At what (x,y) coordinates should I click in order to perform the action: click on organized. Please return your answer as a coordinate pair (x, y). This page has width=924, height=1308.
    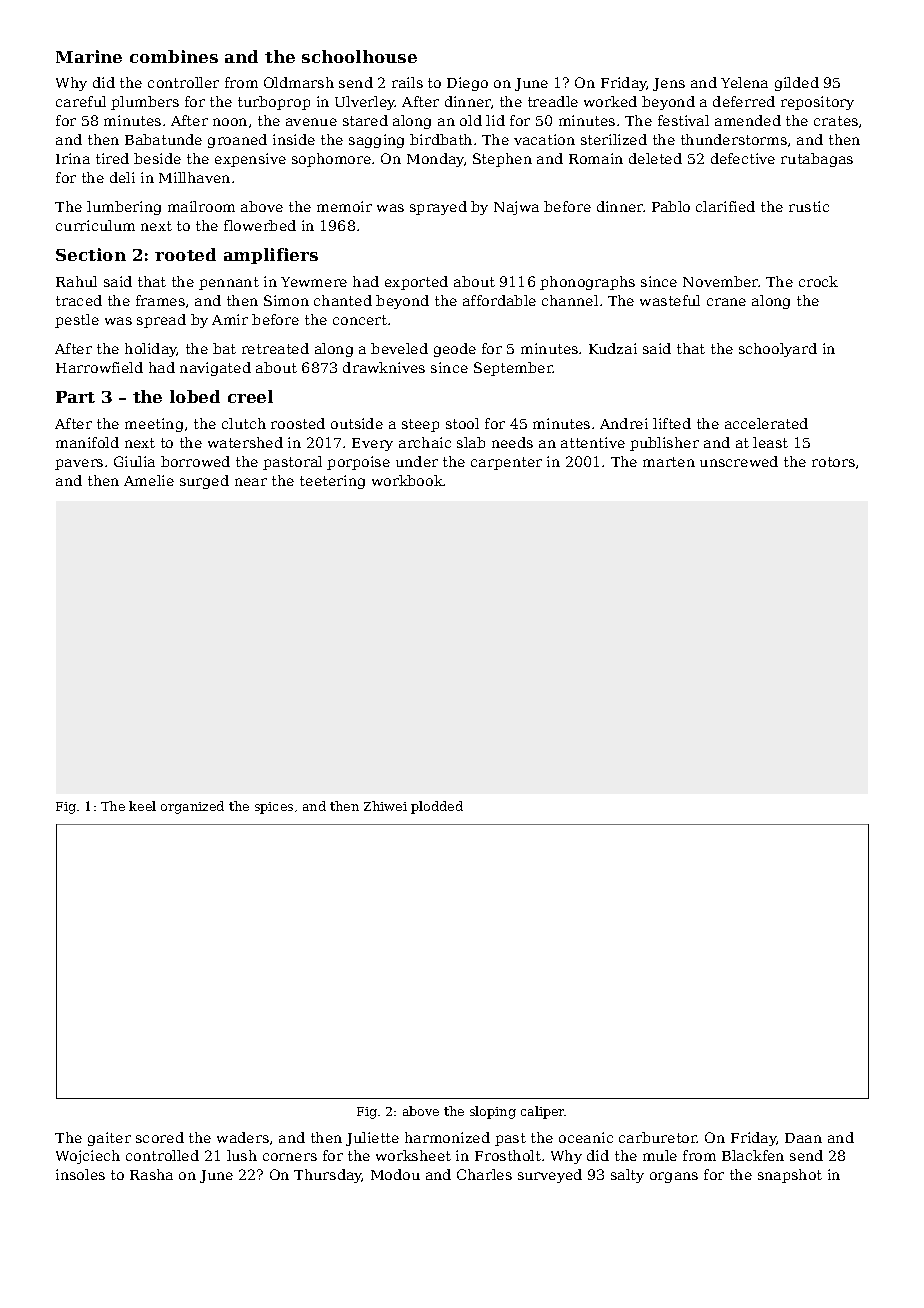
    Looking at the image, I should click on (192, 807).
